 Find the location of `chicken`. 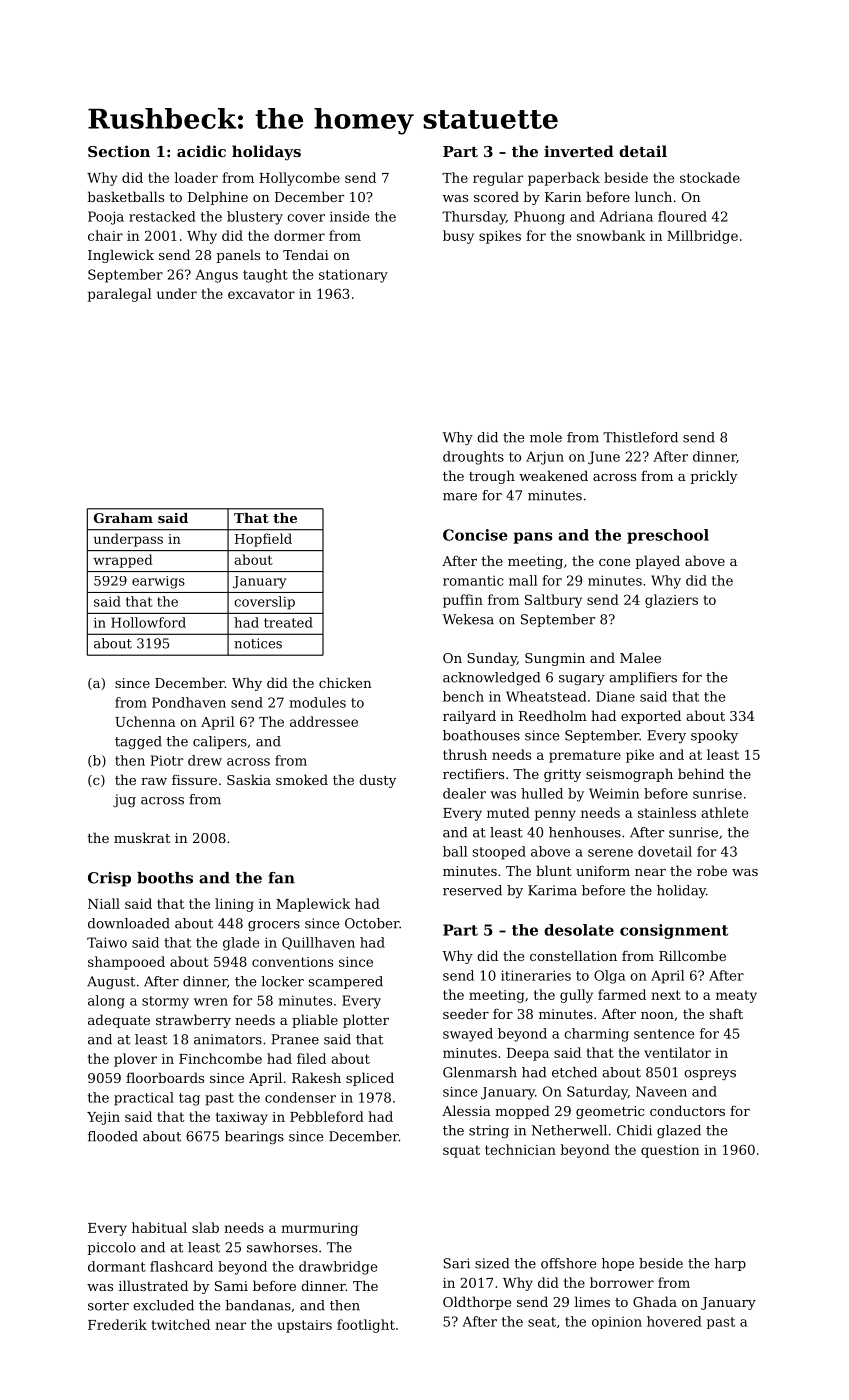

chicken is located at coordinates (345, 682).
